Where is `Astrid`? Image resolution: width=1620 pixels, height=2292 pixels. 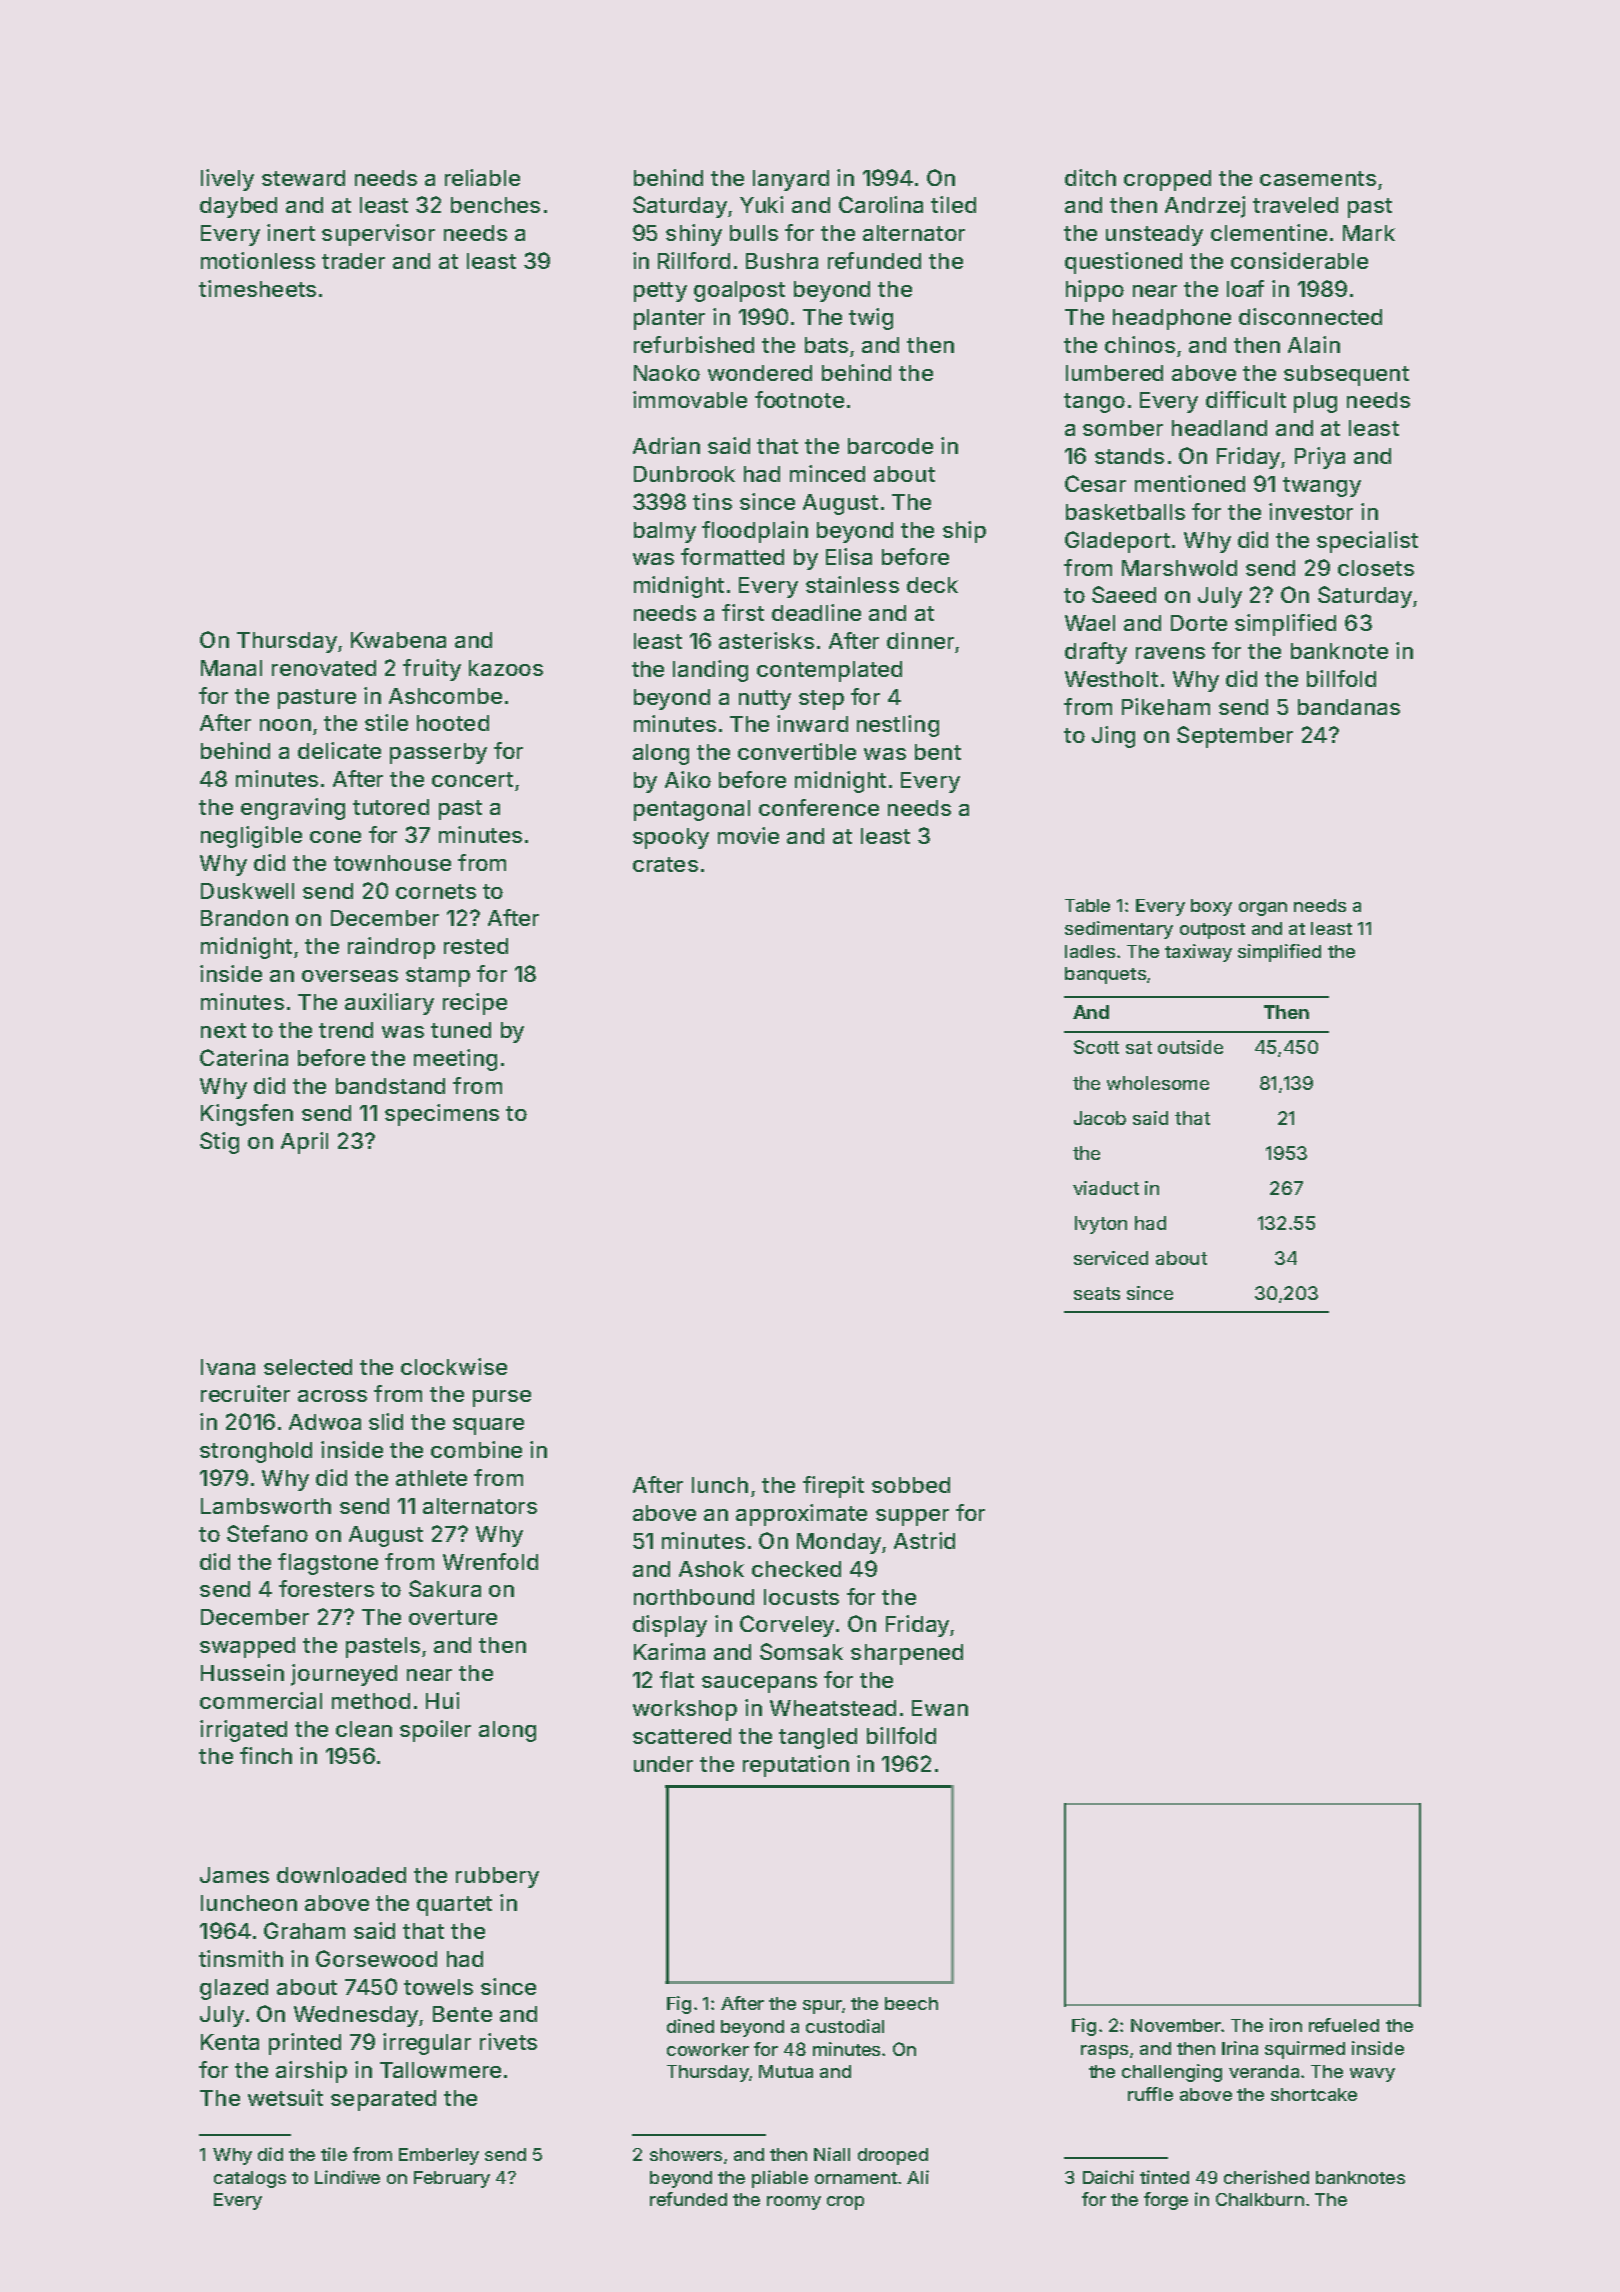 Astrid is located at coordinates (924, 1540).
